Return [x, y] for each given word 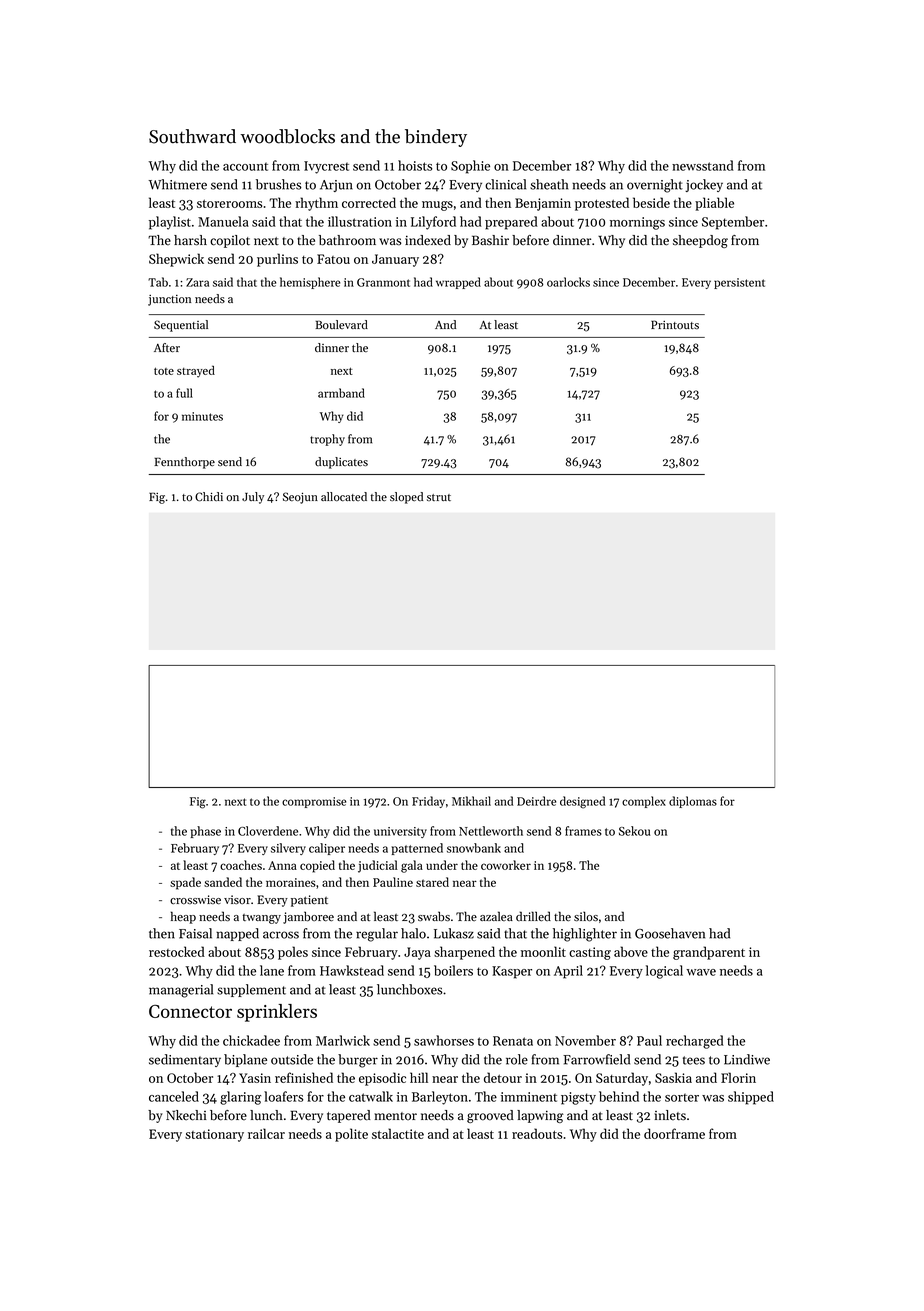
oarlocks [568, 282]
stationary [214, 1135]
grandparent [709, 953]
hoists [415, 165]
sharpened [464, 953]
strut [439, 497]
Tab [158, 282]
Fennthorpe [184, 463]
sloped [406, 498]
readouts [537, 1133]
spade [185, 883]
